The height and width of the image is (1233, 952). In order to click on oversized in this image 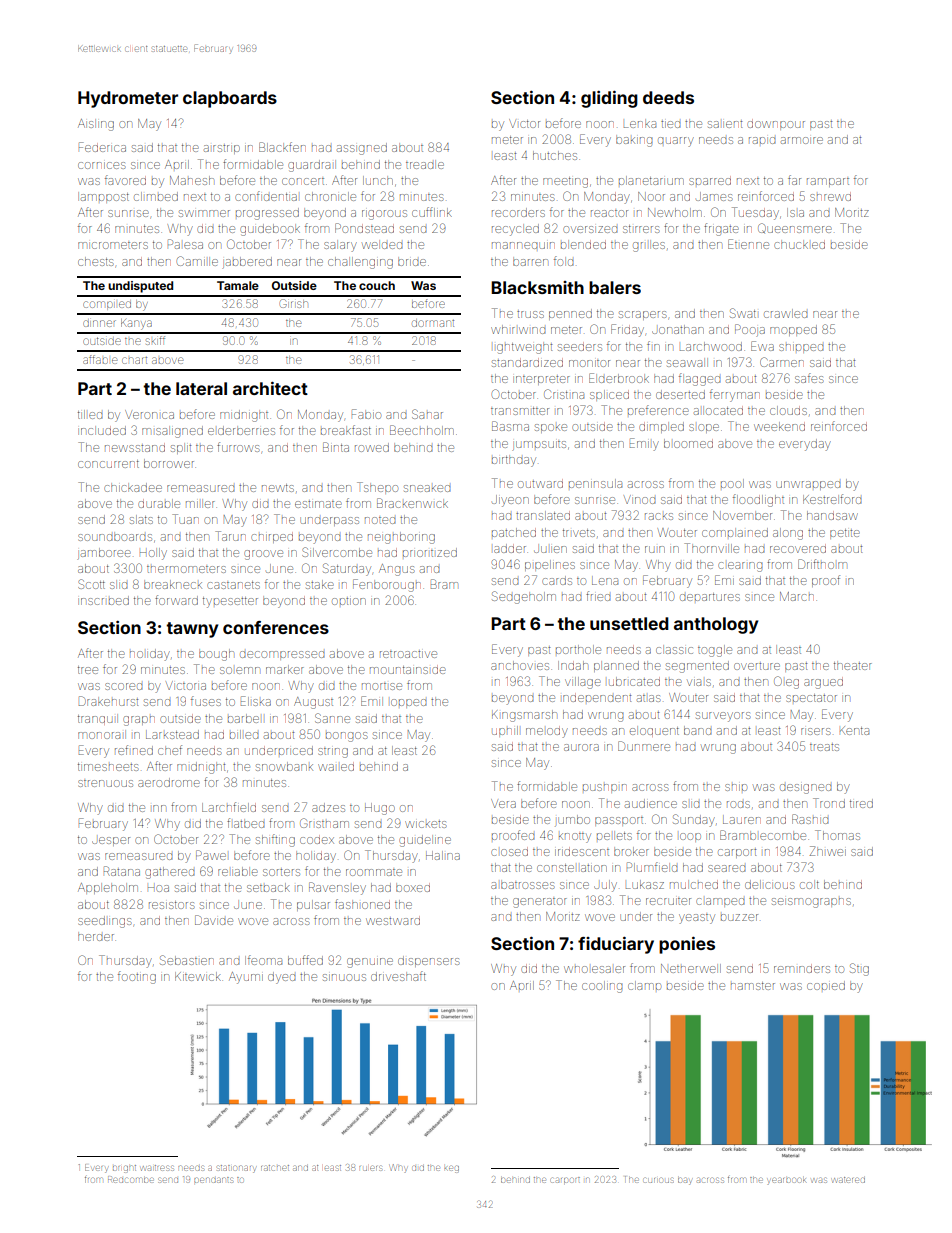, I will do `click(590, 229)`.
